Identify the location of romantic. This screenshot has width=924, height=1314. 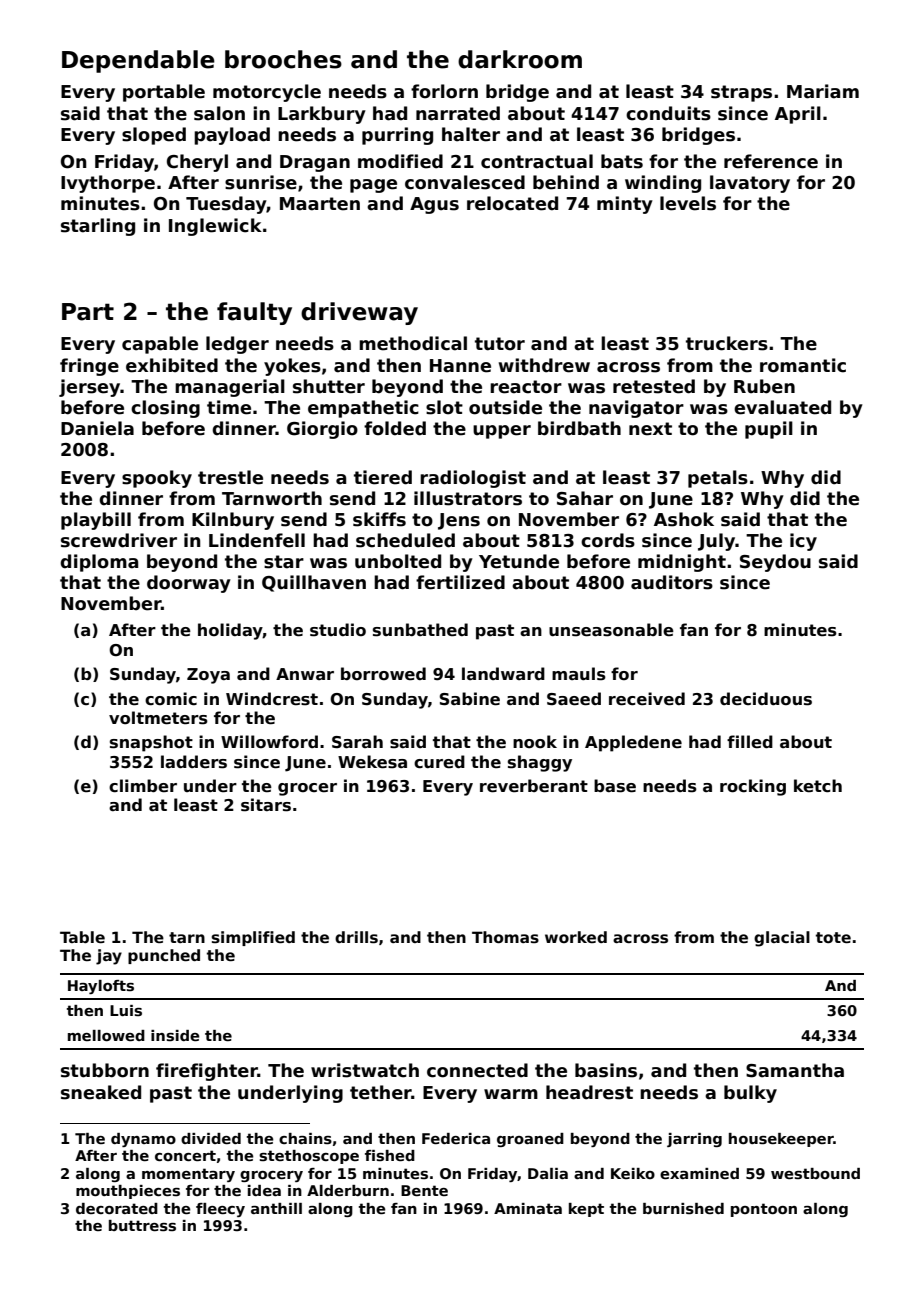
(803, 365).
